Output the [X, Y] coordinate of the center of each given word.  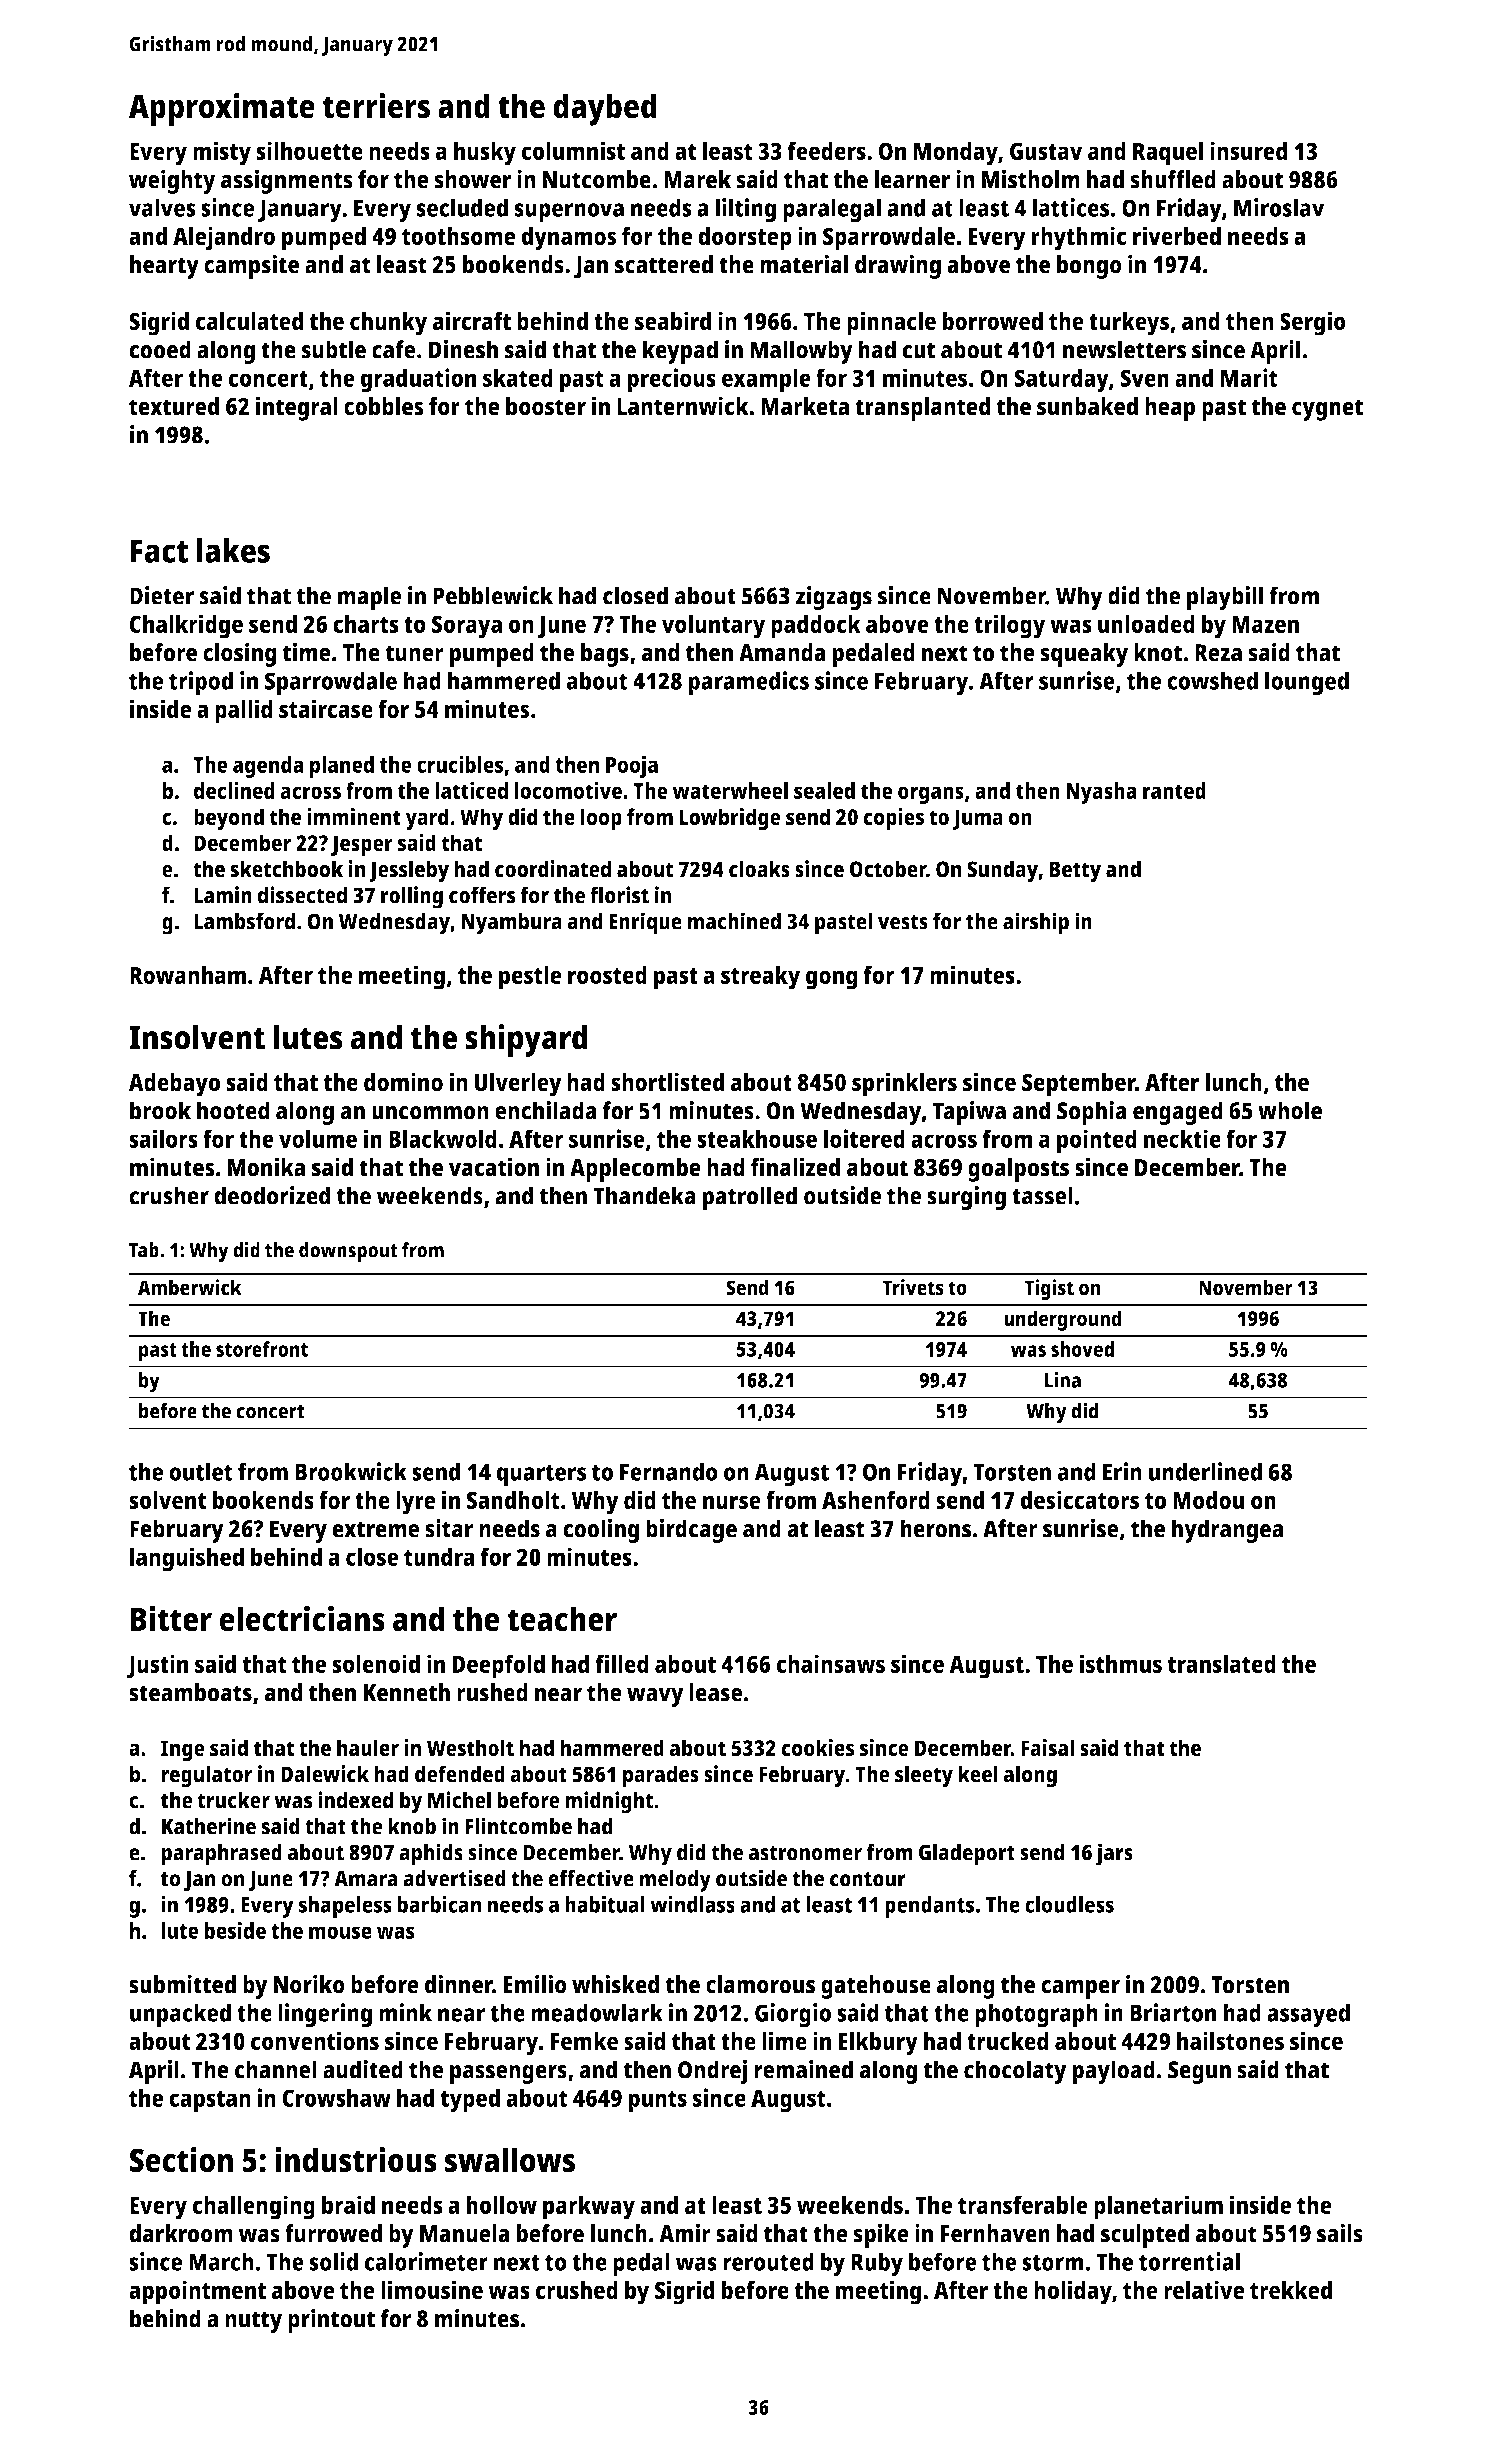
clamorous [760, 1984]
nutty [254, 2322]
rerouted [768, 2261]
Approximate [222, 109]
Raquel [1168, 154]
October [888, 869]
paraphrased [221, 1854]
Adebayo [174, 1085]
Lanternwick [683, 406]
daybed [605, 109]
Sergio [1313, 323]
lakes [233, 550]
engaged [1178, 1113]
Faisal [1047, 1747]
